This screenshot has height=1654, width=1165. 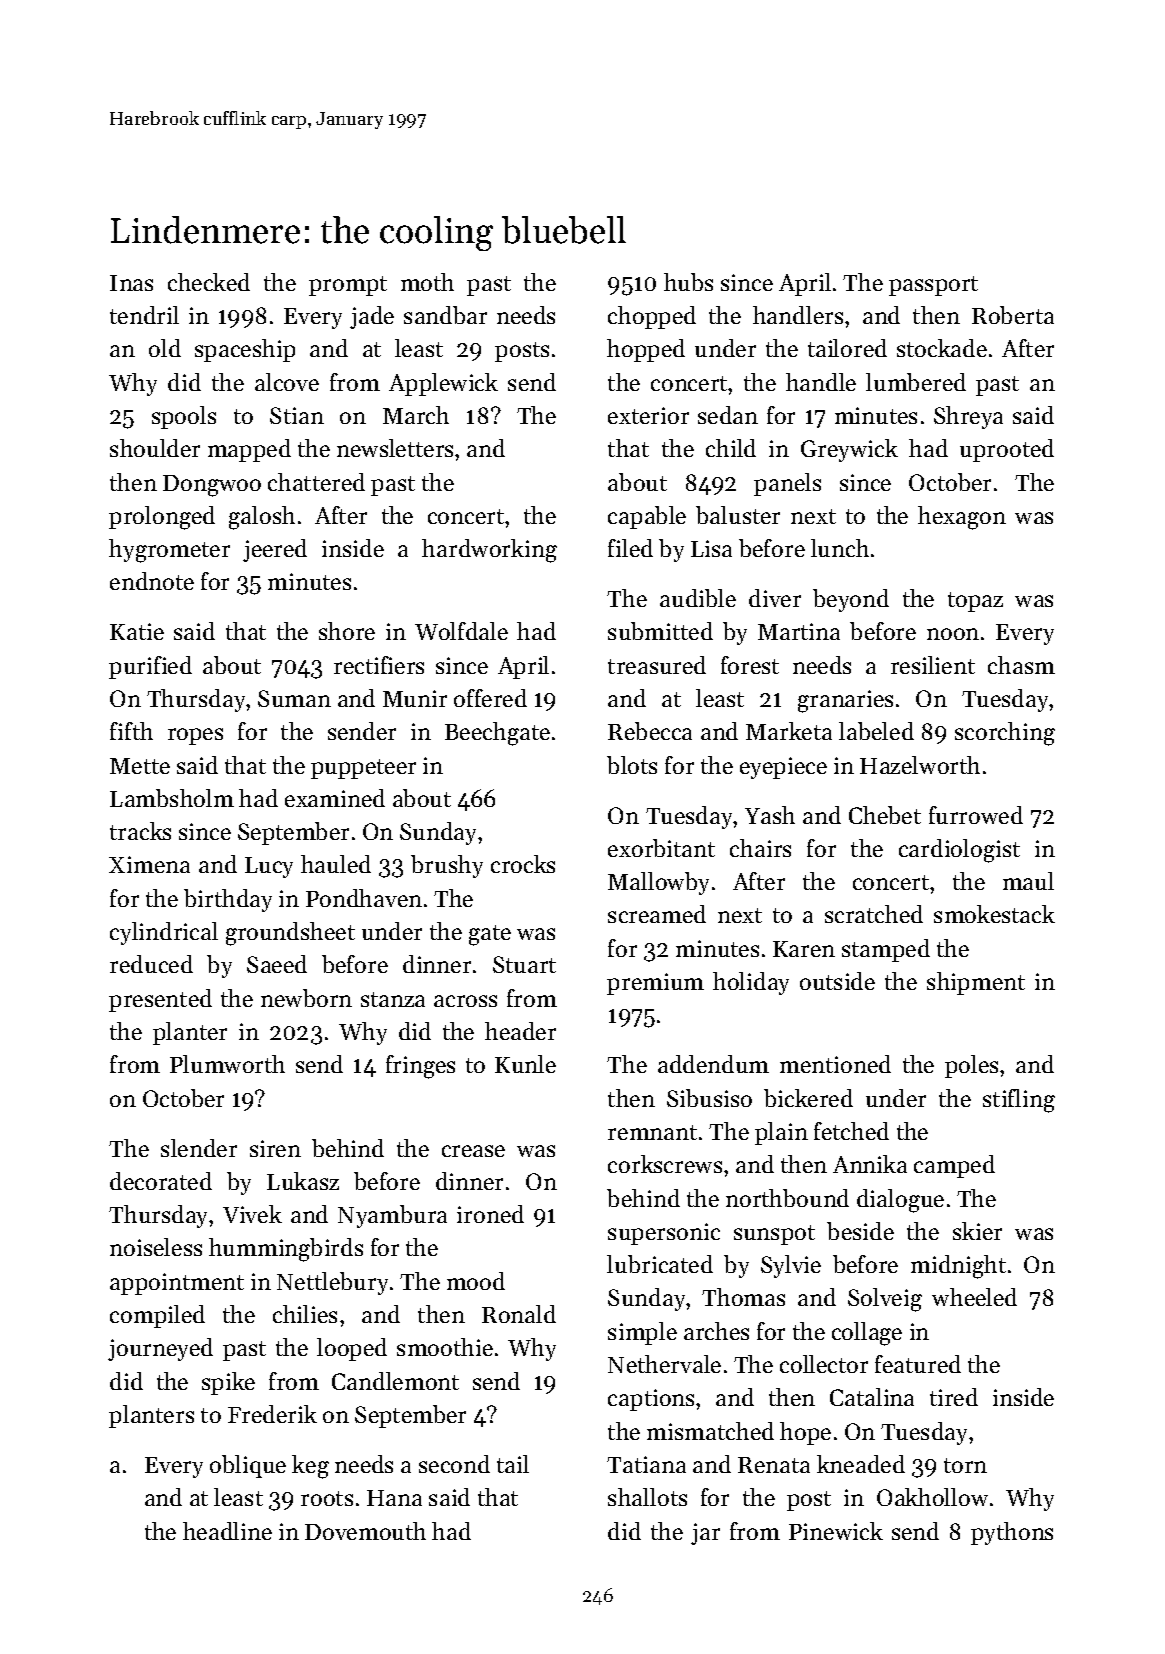 I want to click on Applewick, so click(x=443, y=384).
